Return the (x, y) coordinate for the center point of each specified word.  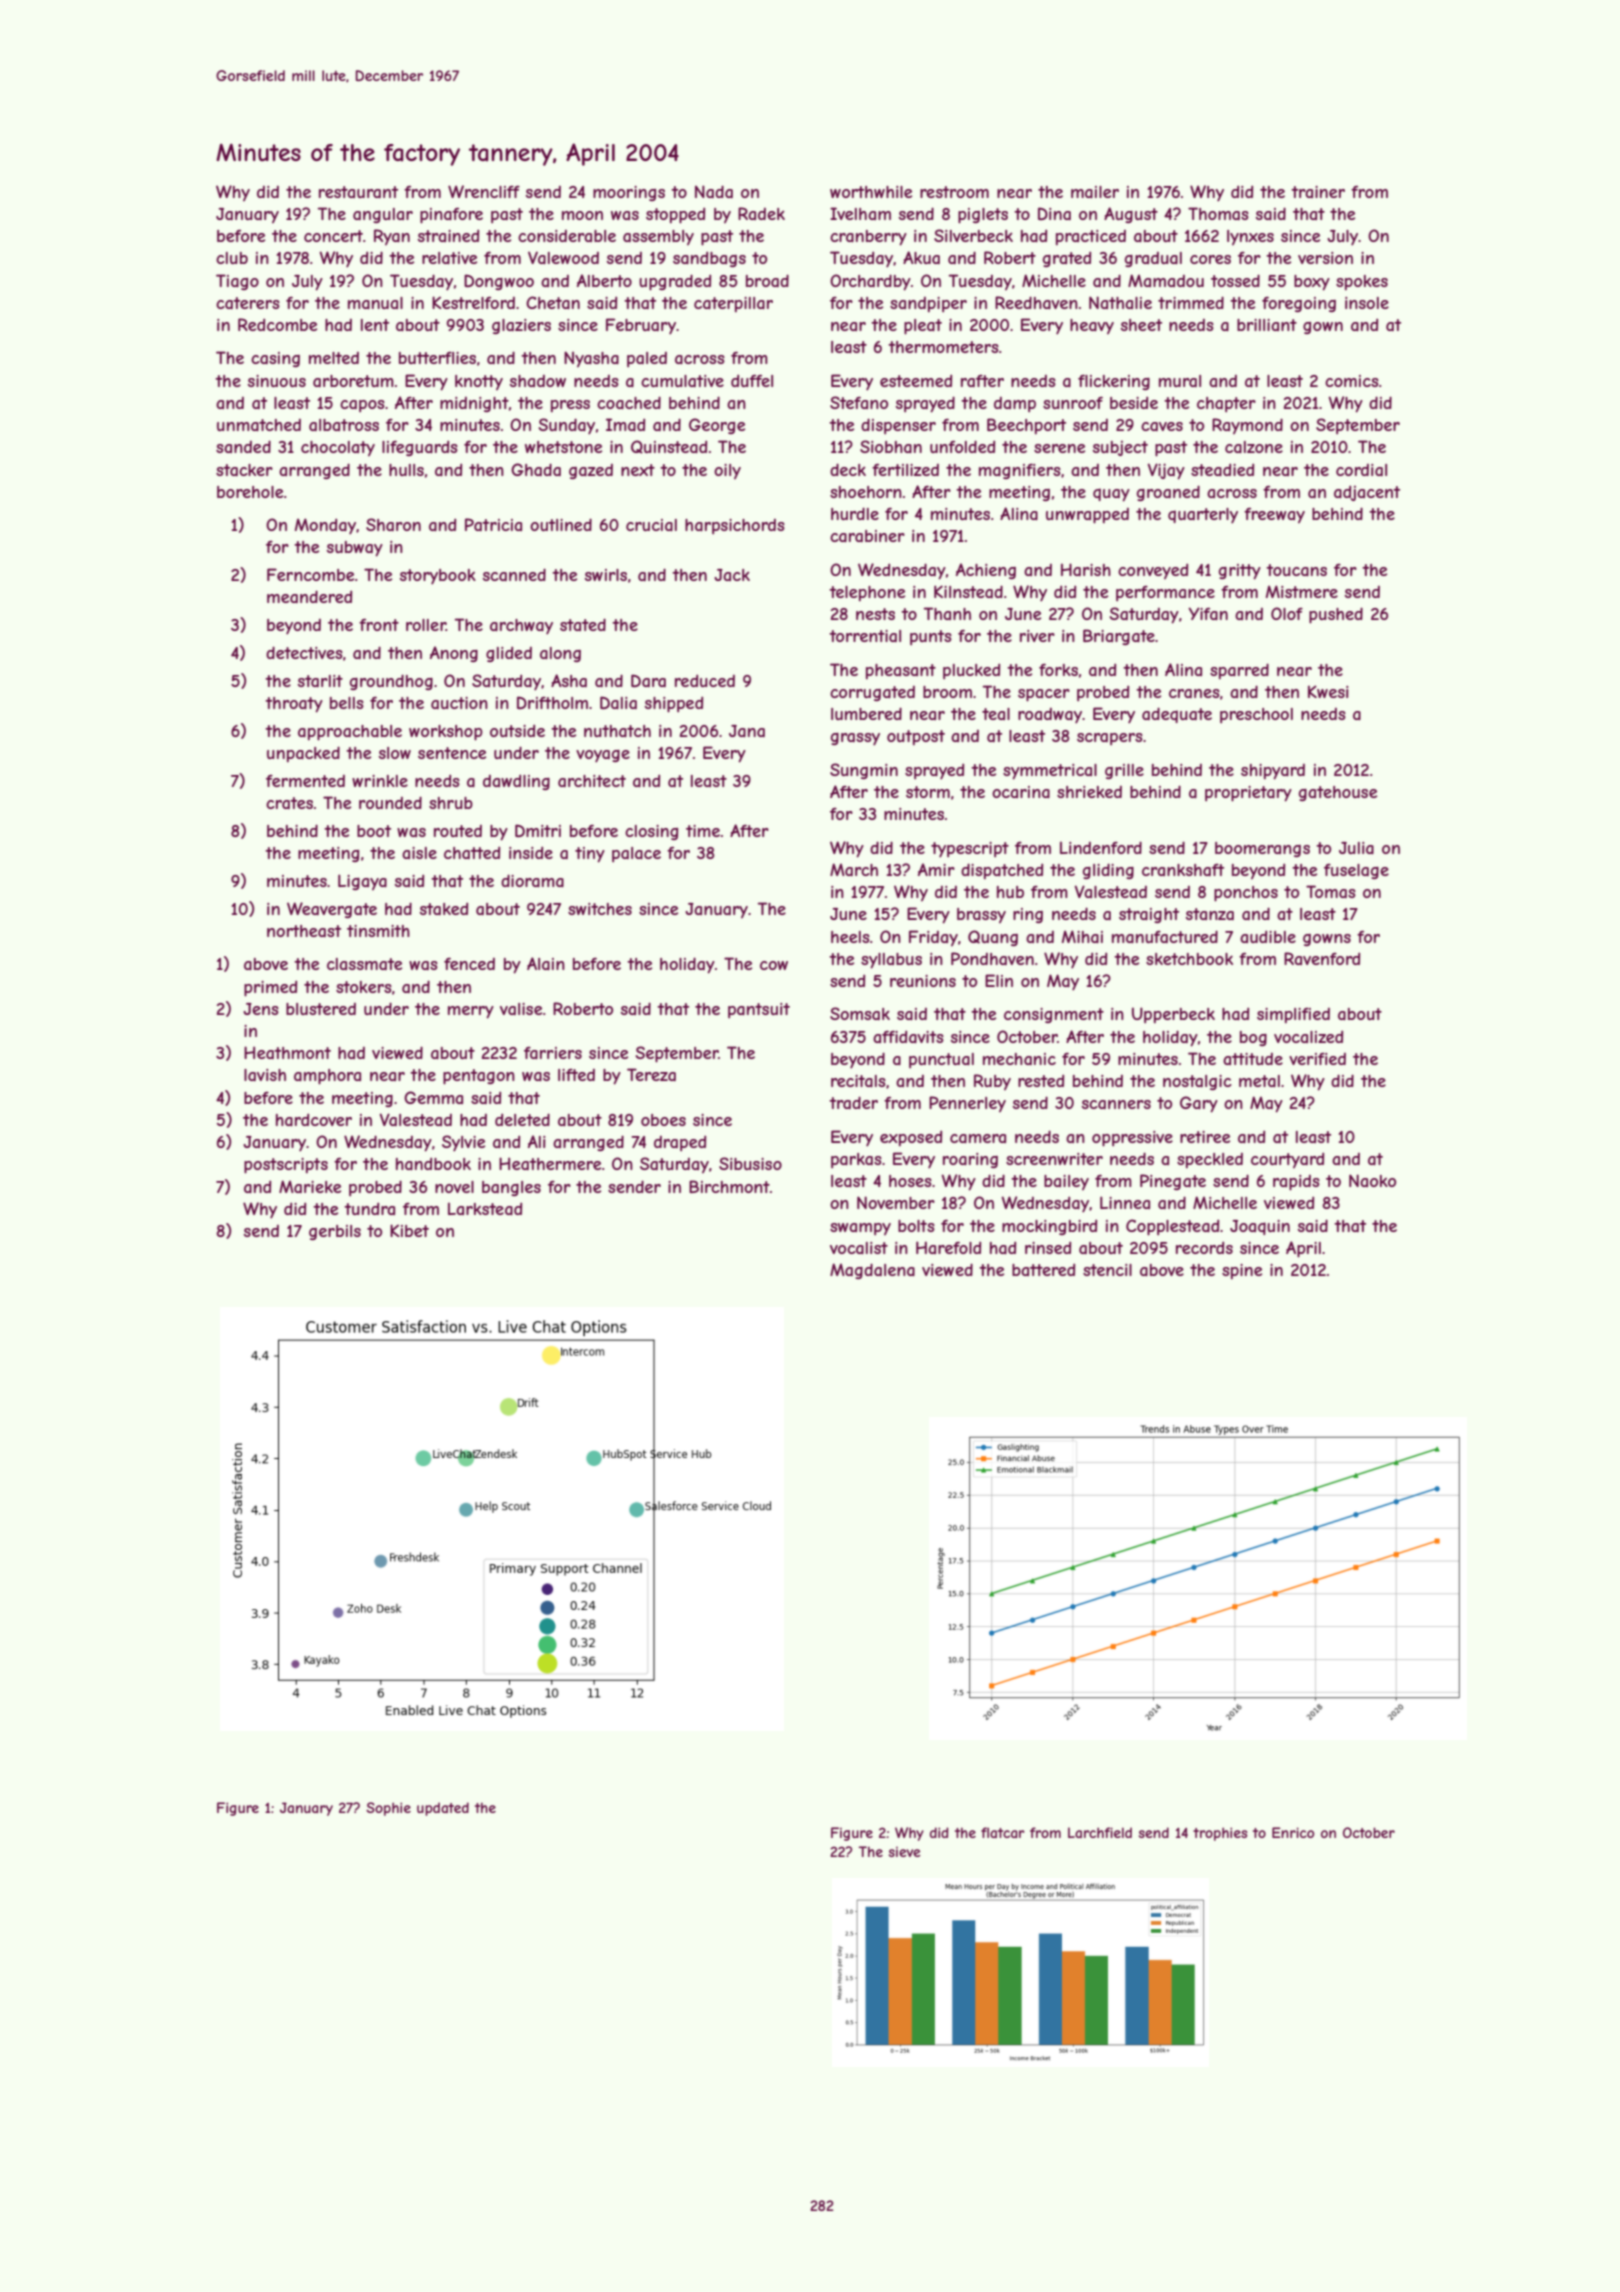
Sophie (388, 1809)
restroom (954, 192)
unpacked (303, 754)
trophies (1220, 1834)
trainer (1318, 192)
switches (600, 909)
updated (443, 1809)
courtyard (1287, 1160)
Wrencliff (484, 191)
